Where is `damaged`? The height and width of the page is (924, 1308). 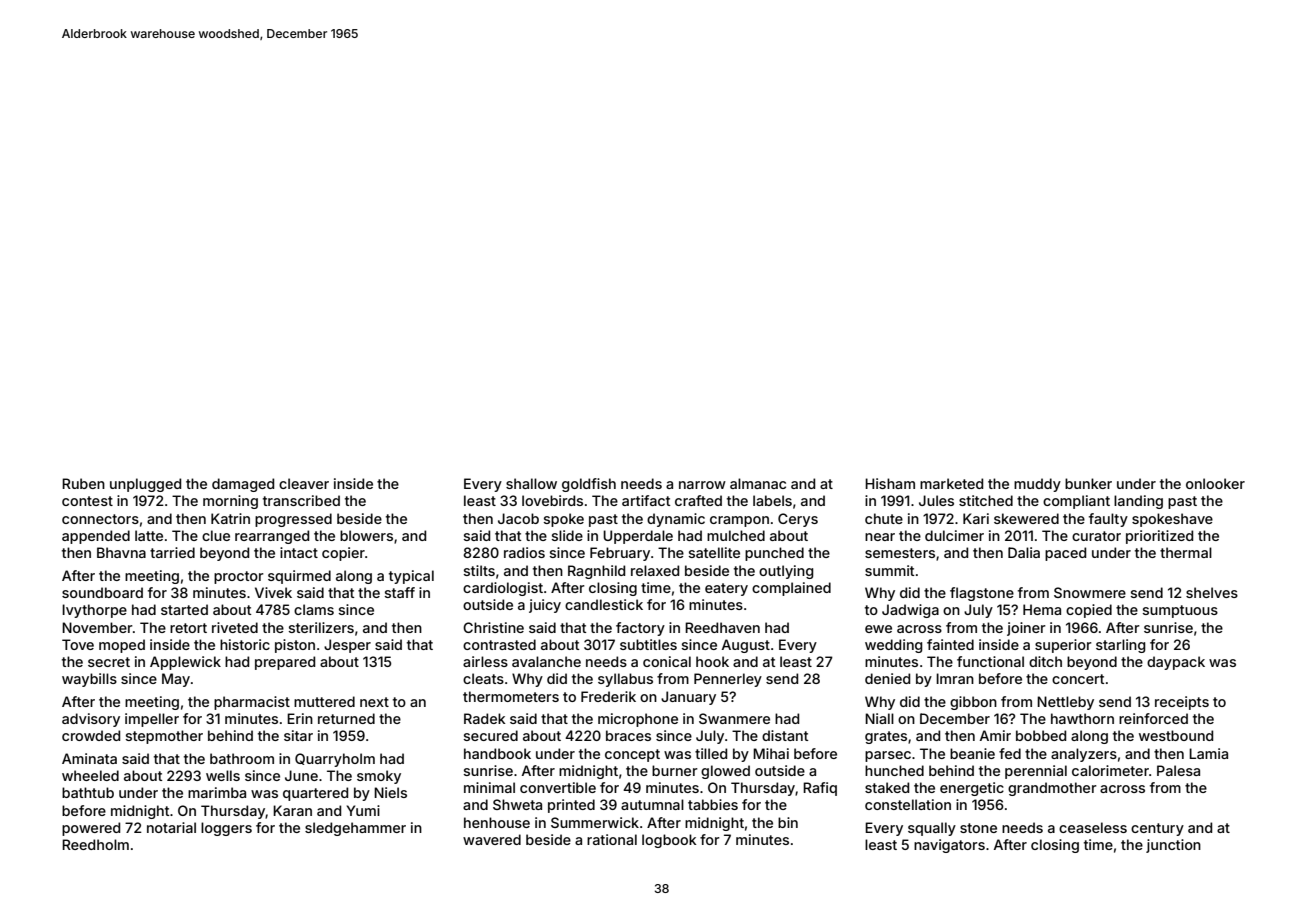 damaged is located at coordinates (243, 485).
